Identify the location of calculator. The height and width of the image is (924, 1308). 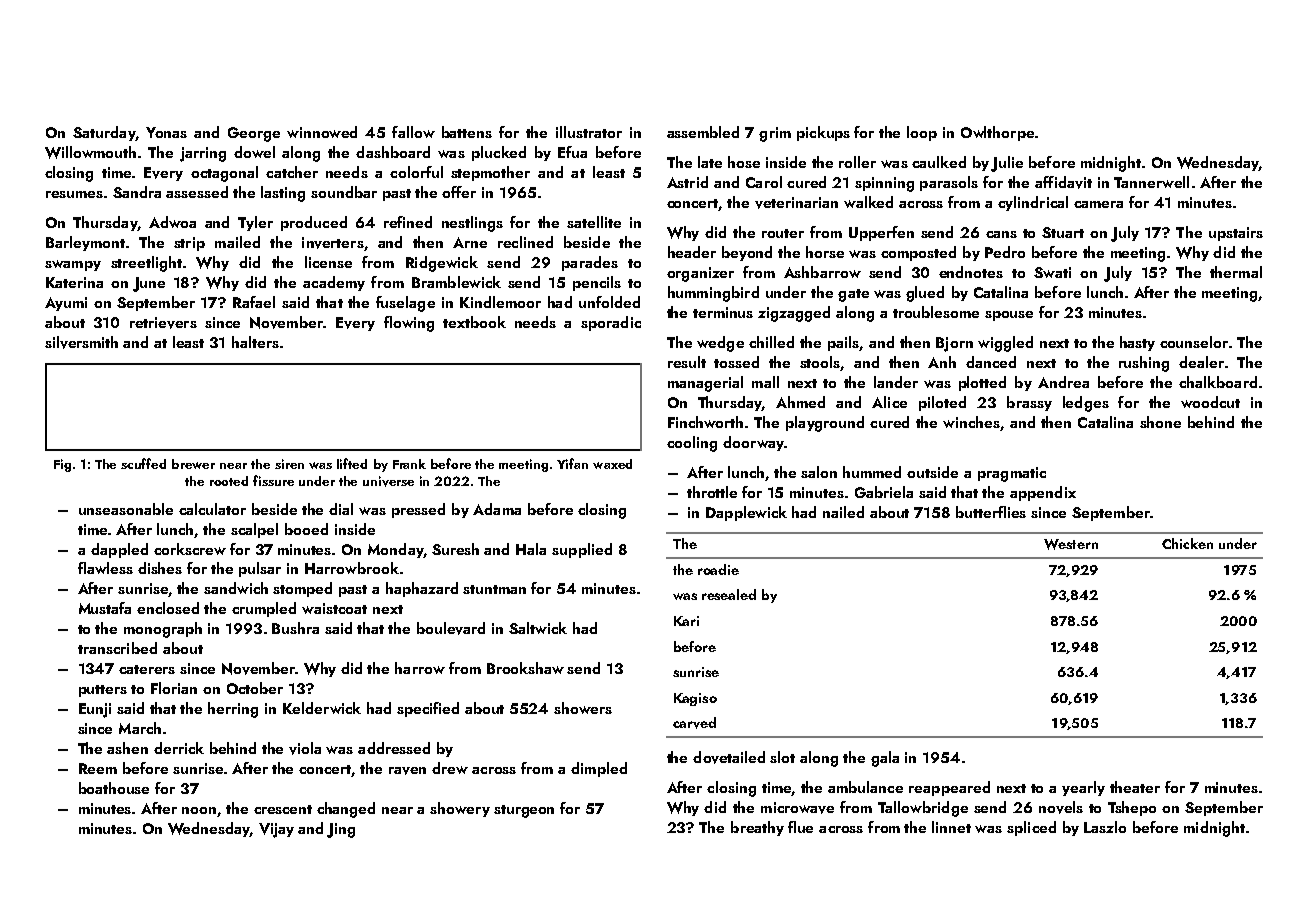
(212, 509).
